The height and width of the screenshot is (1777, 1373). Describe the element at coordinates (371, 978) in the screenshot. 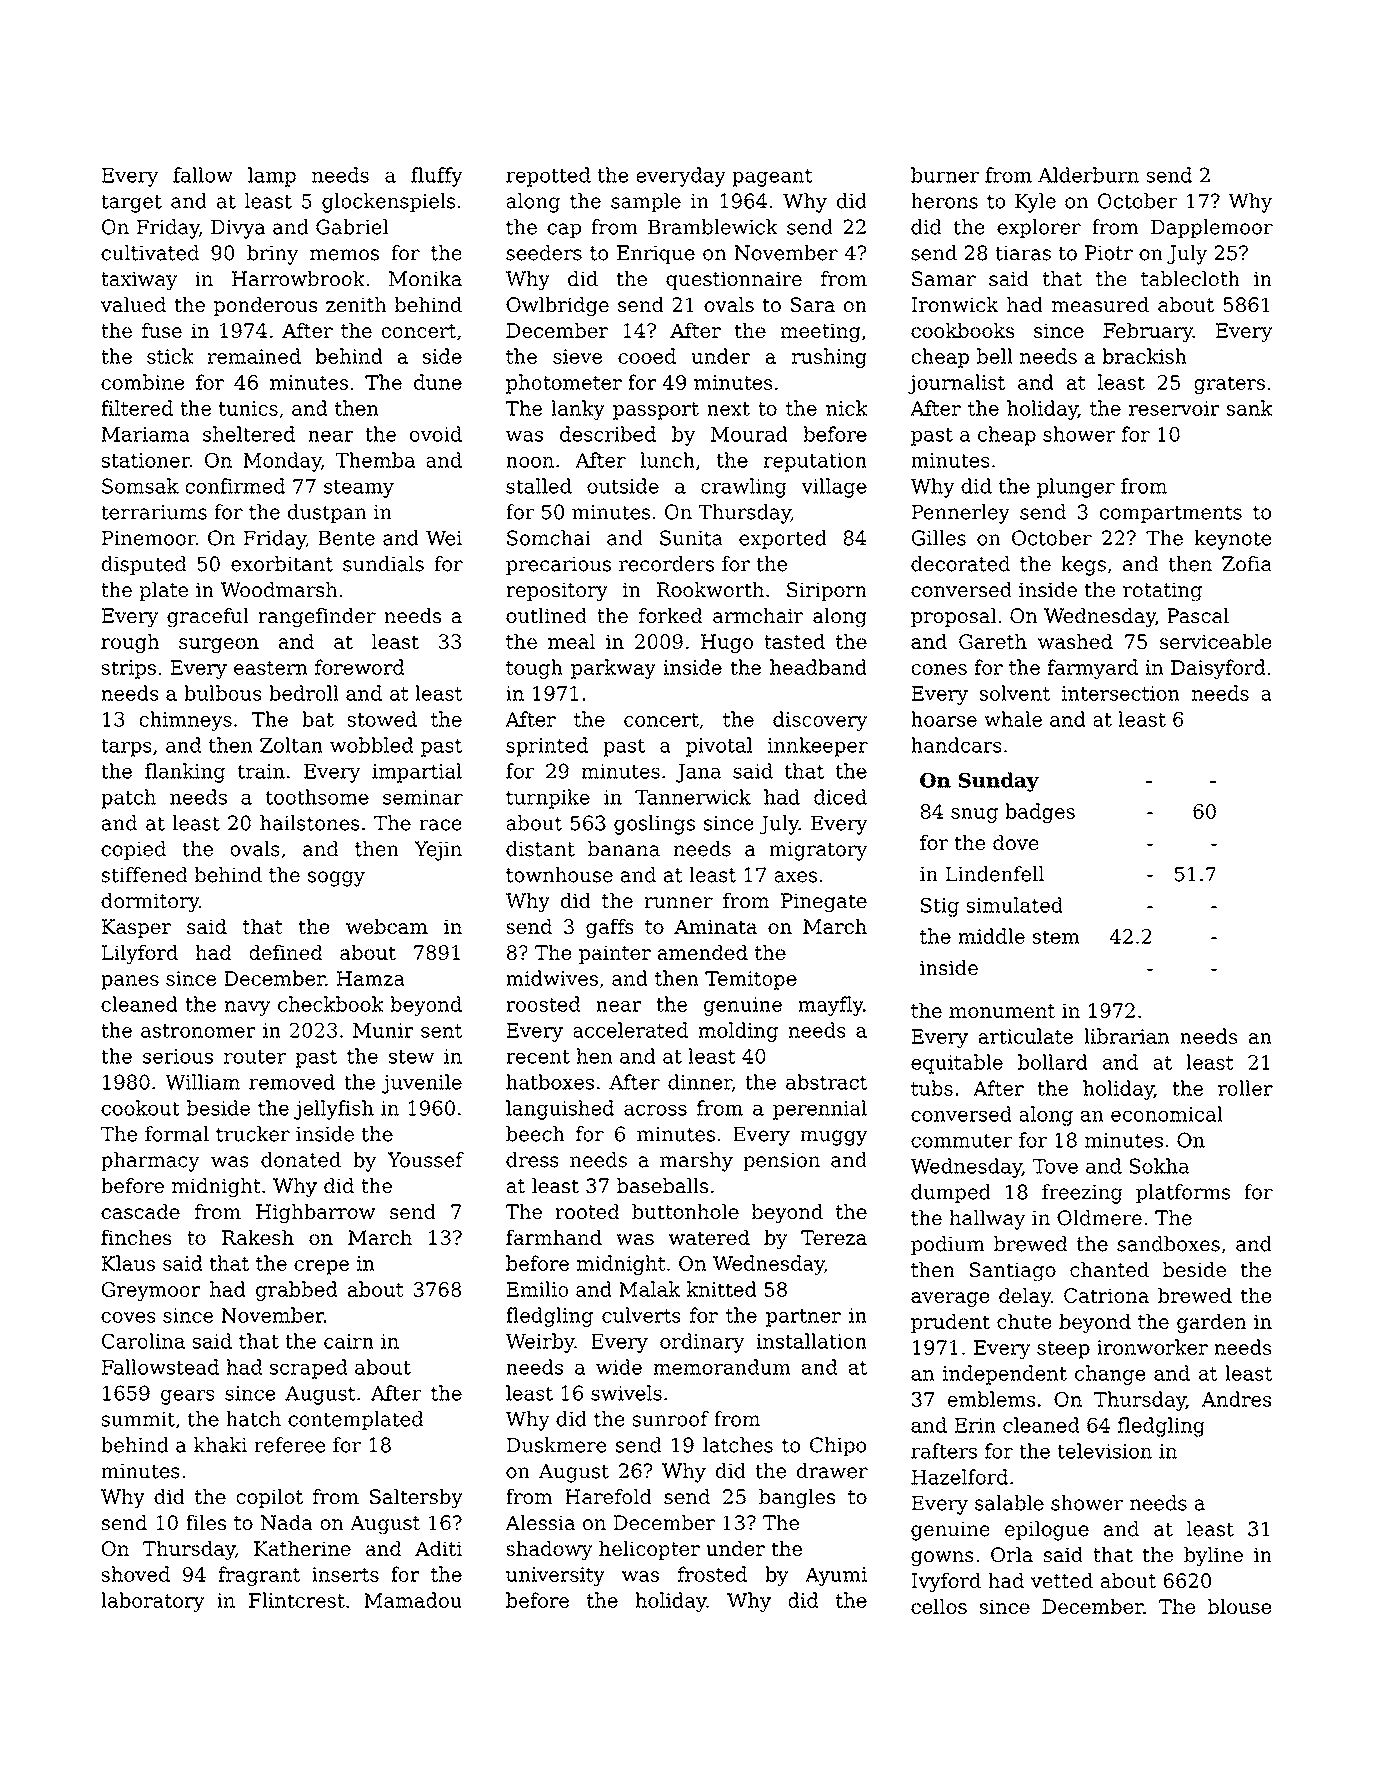

I see `Hamza` at that location.
